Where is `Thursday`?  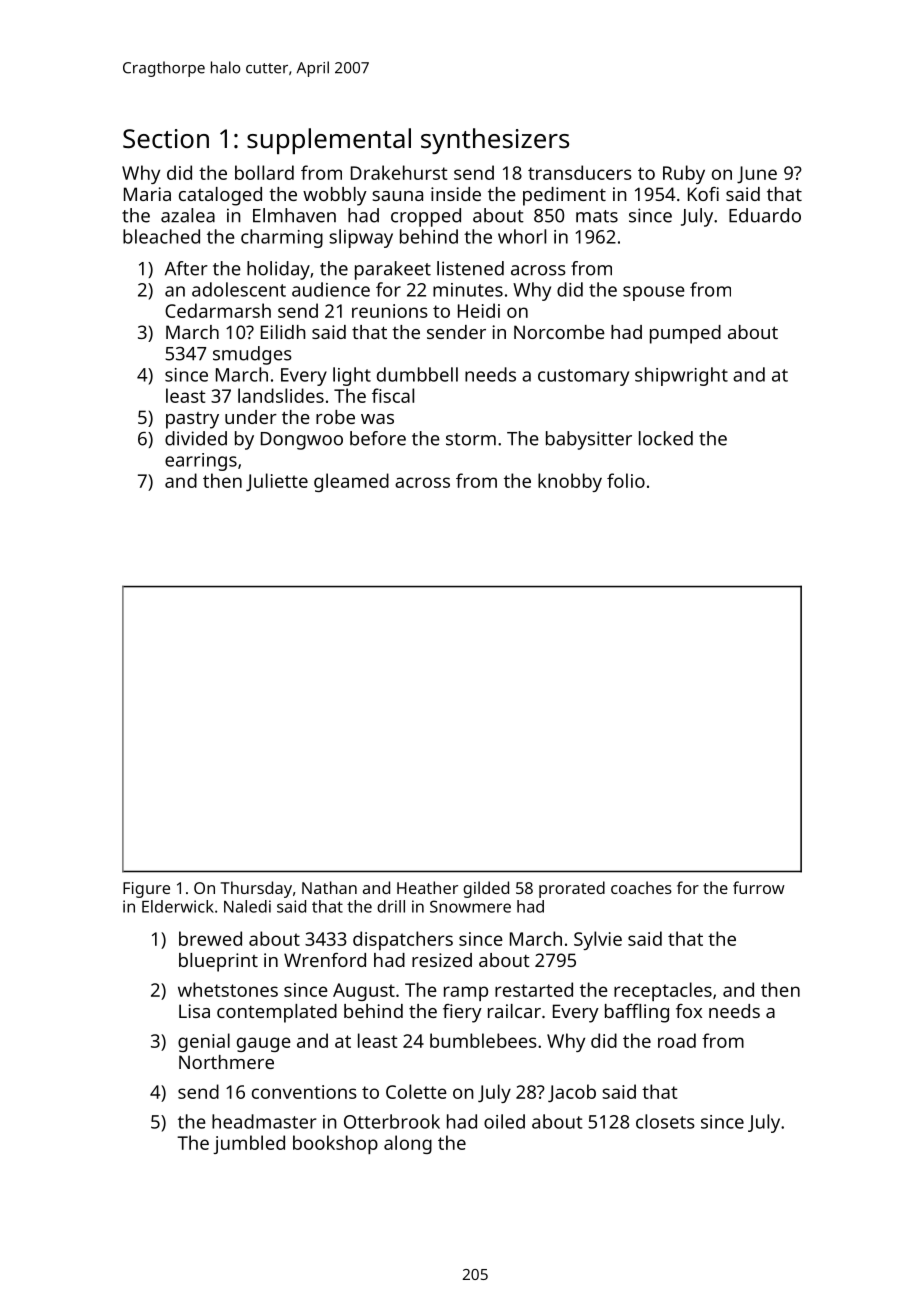
Thursday is located at coordinates (256, 889).
